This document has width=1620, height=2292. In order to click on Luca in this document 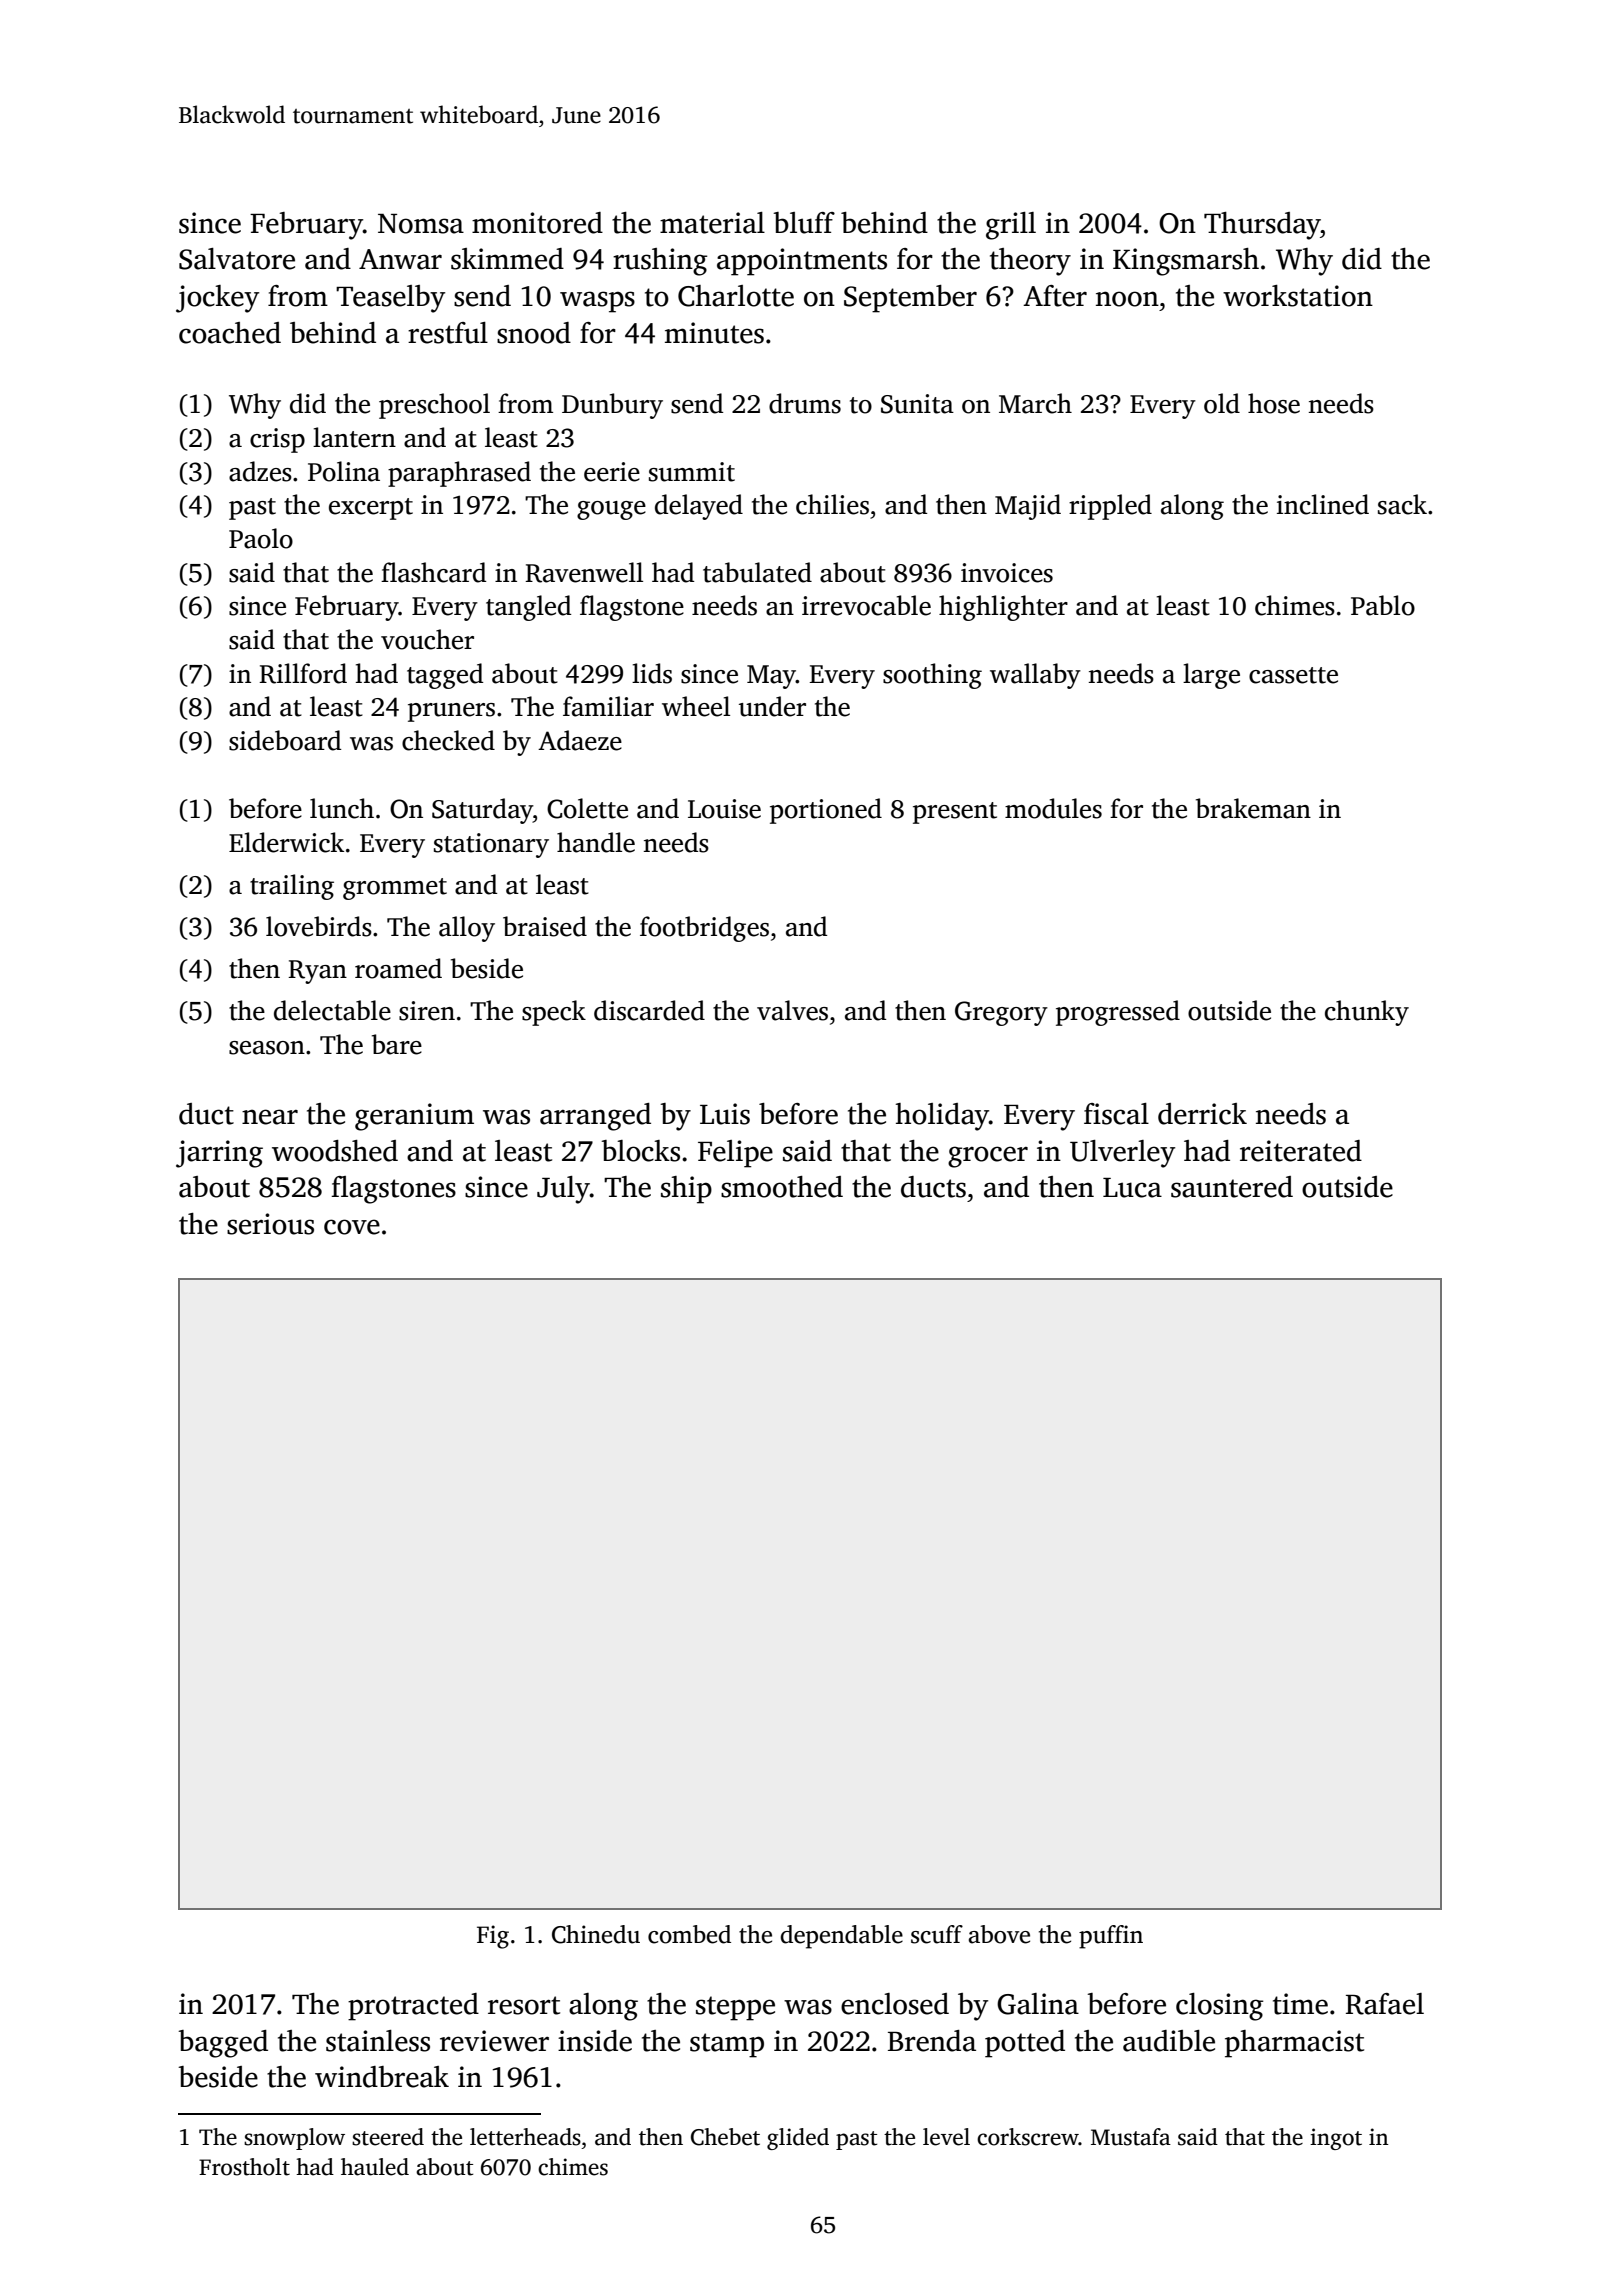, I will do `click(1132, 1188)`.
